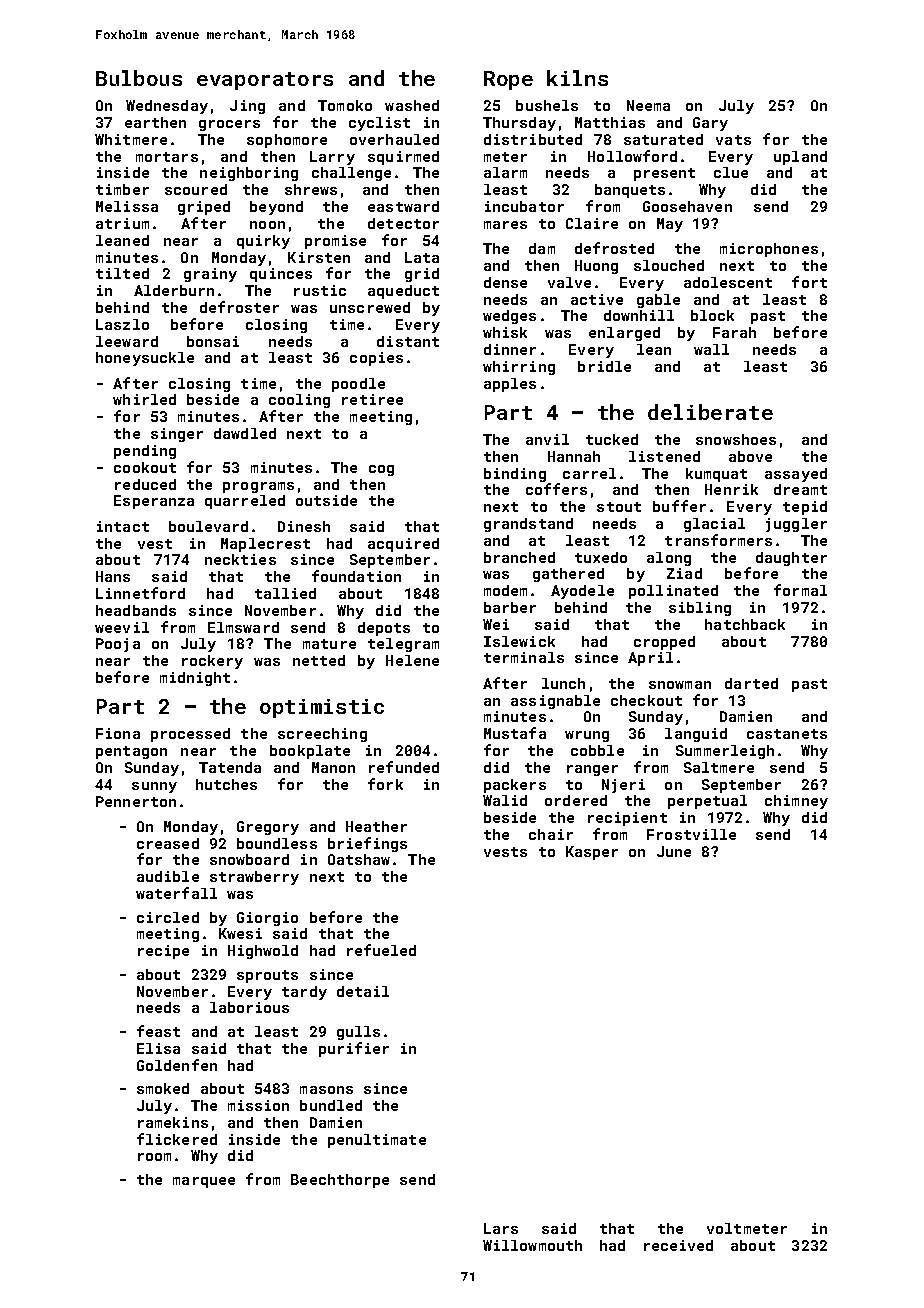 This document has height=1308, width=924. What do you see at coordinates (265, 545) in the document?
I see `Maplecrest` at bounding box center [265, 545].
